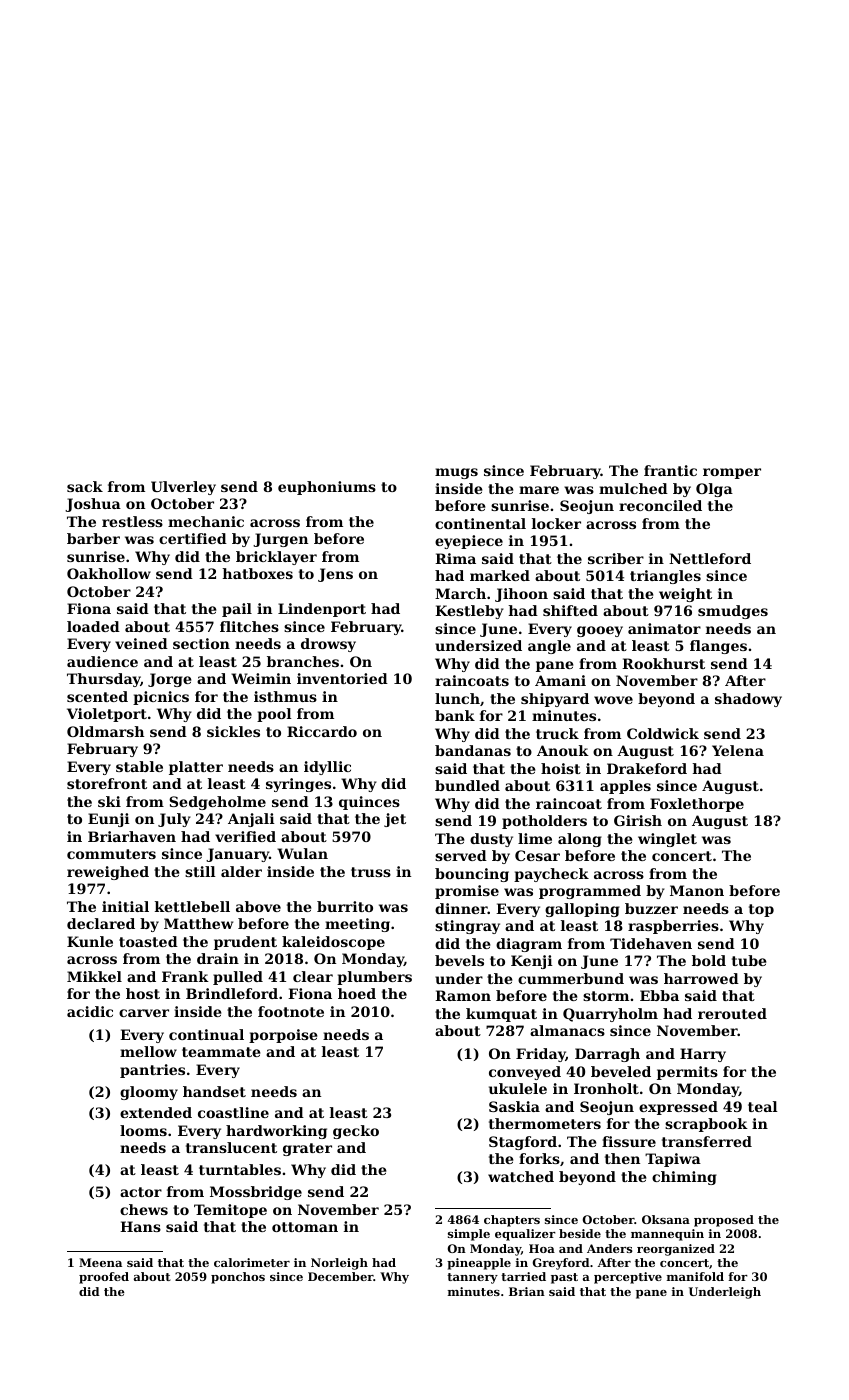 Image resolution: width=849 pixels, height=1400 pixels. I want to click on Jens, so click(335, 575).
